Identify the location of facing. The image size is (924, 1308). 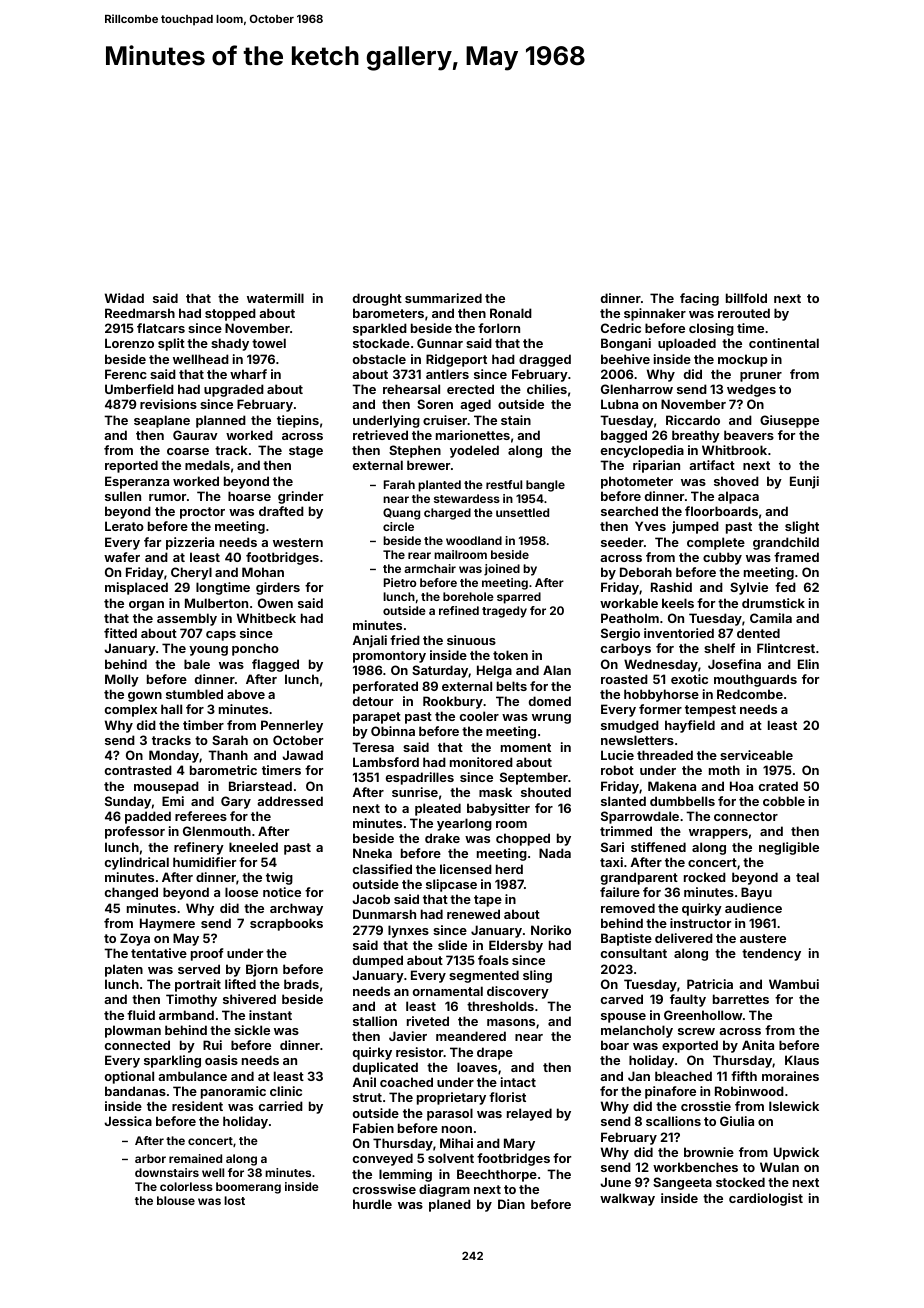
(699, 299).
